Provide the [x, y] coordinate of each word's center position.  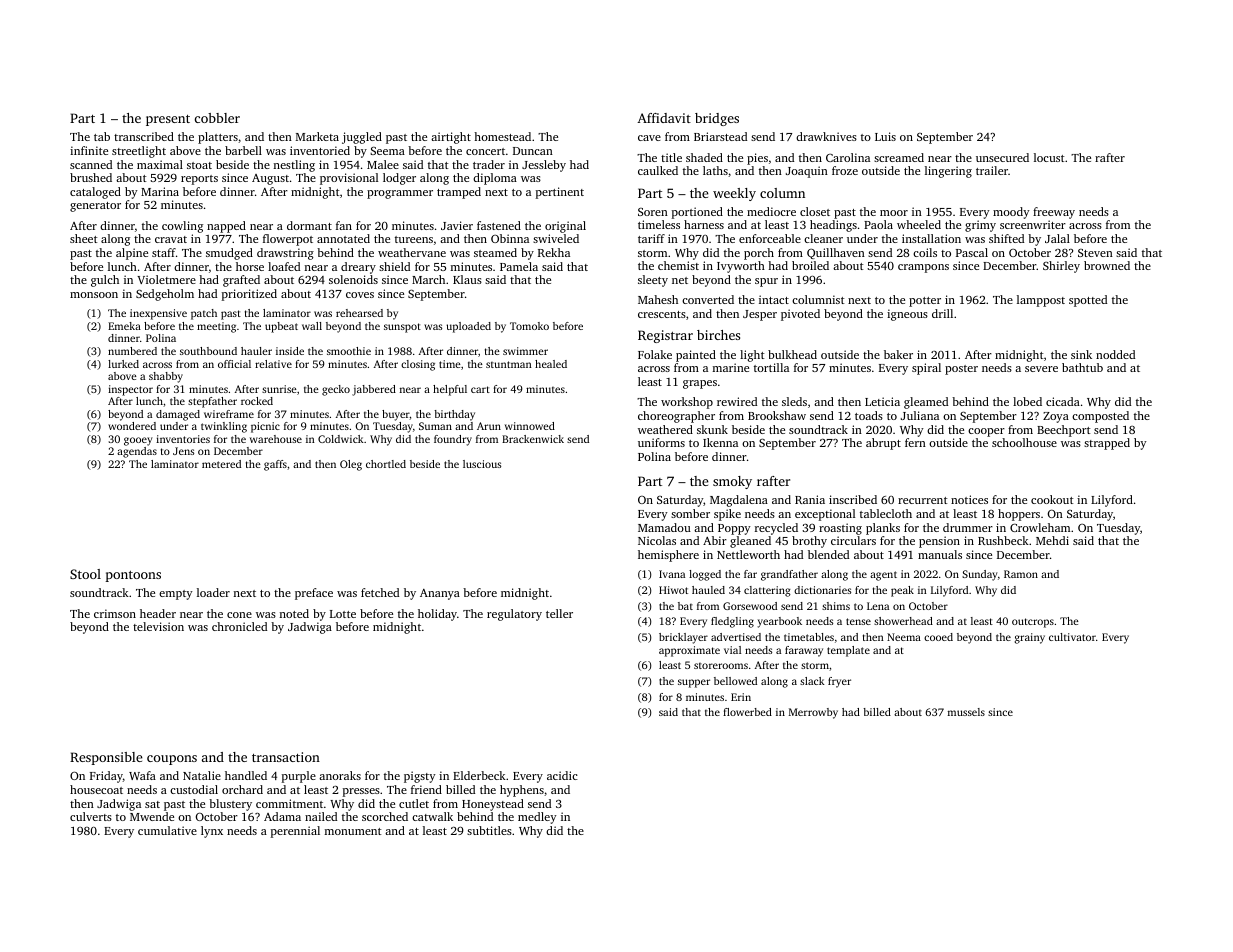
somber [690, 513]
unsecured [1002, 157]
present [168, 120]
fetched [380, 592]
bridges [717, 119]
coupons [172, 760]
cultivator [1072, 637]
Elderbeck [479, 775]
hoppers [1019, 515]
